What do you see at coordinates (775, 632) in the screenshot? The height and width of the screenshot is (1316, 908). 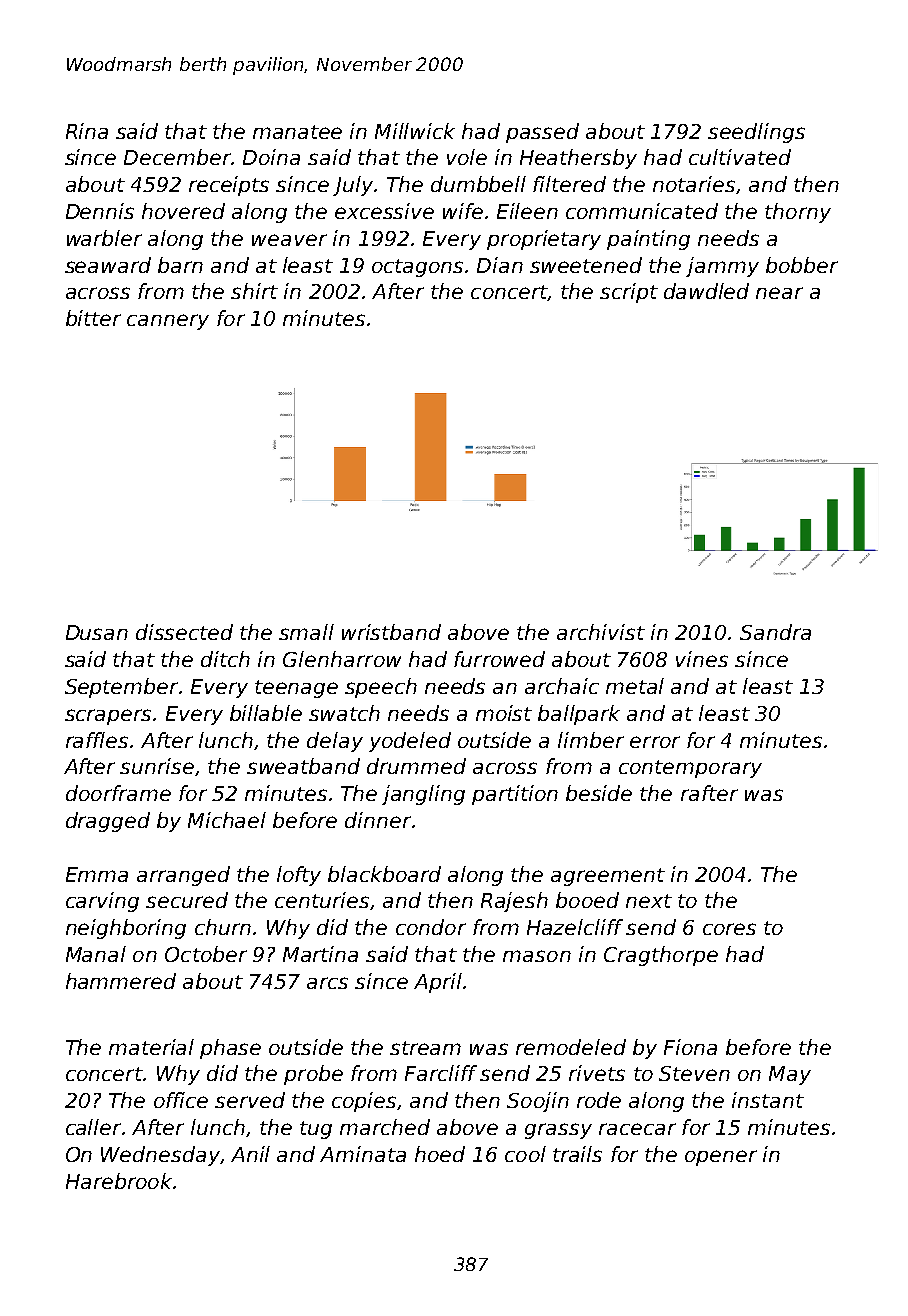 I see `Sandra` at bounding box center [775, 632].
